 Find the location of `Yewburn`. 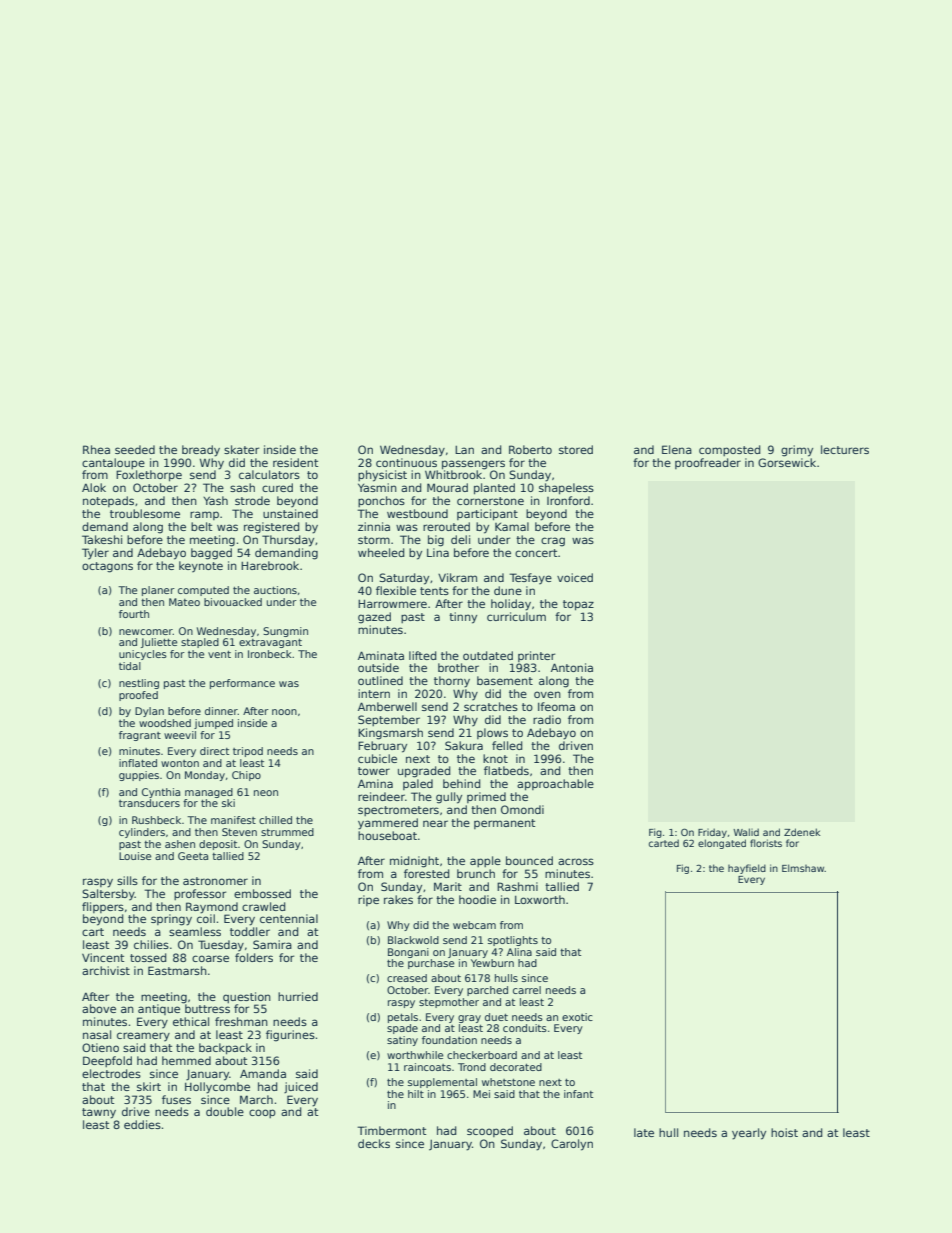

Yewburn is located at coordinates (492, 963).
